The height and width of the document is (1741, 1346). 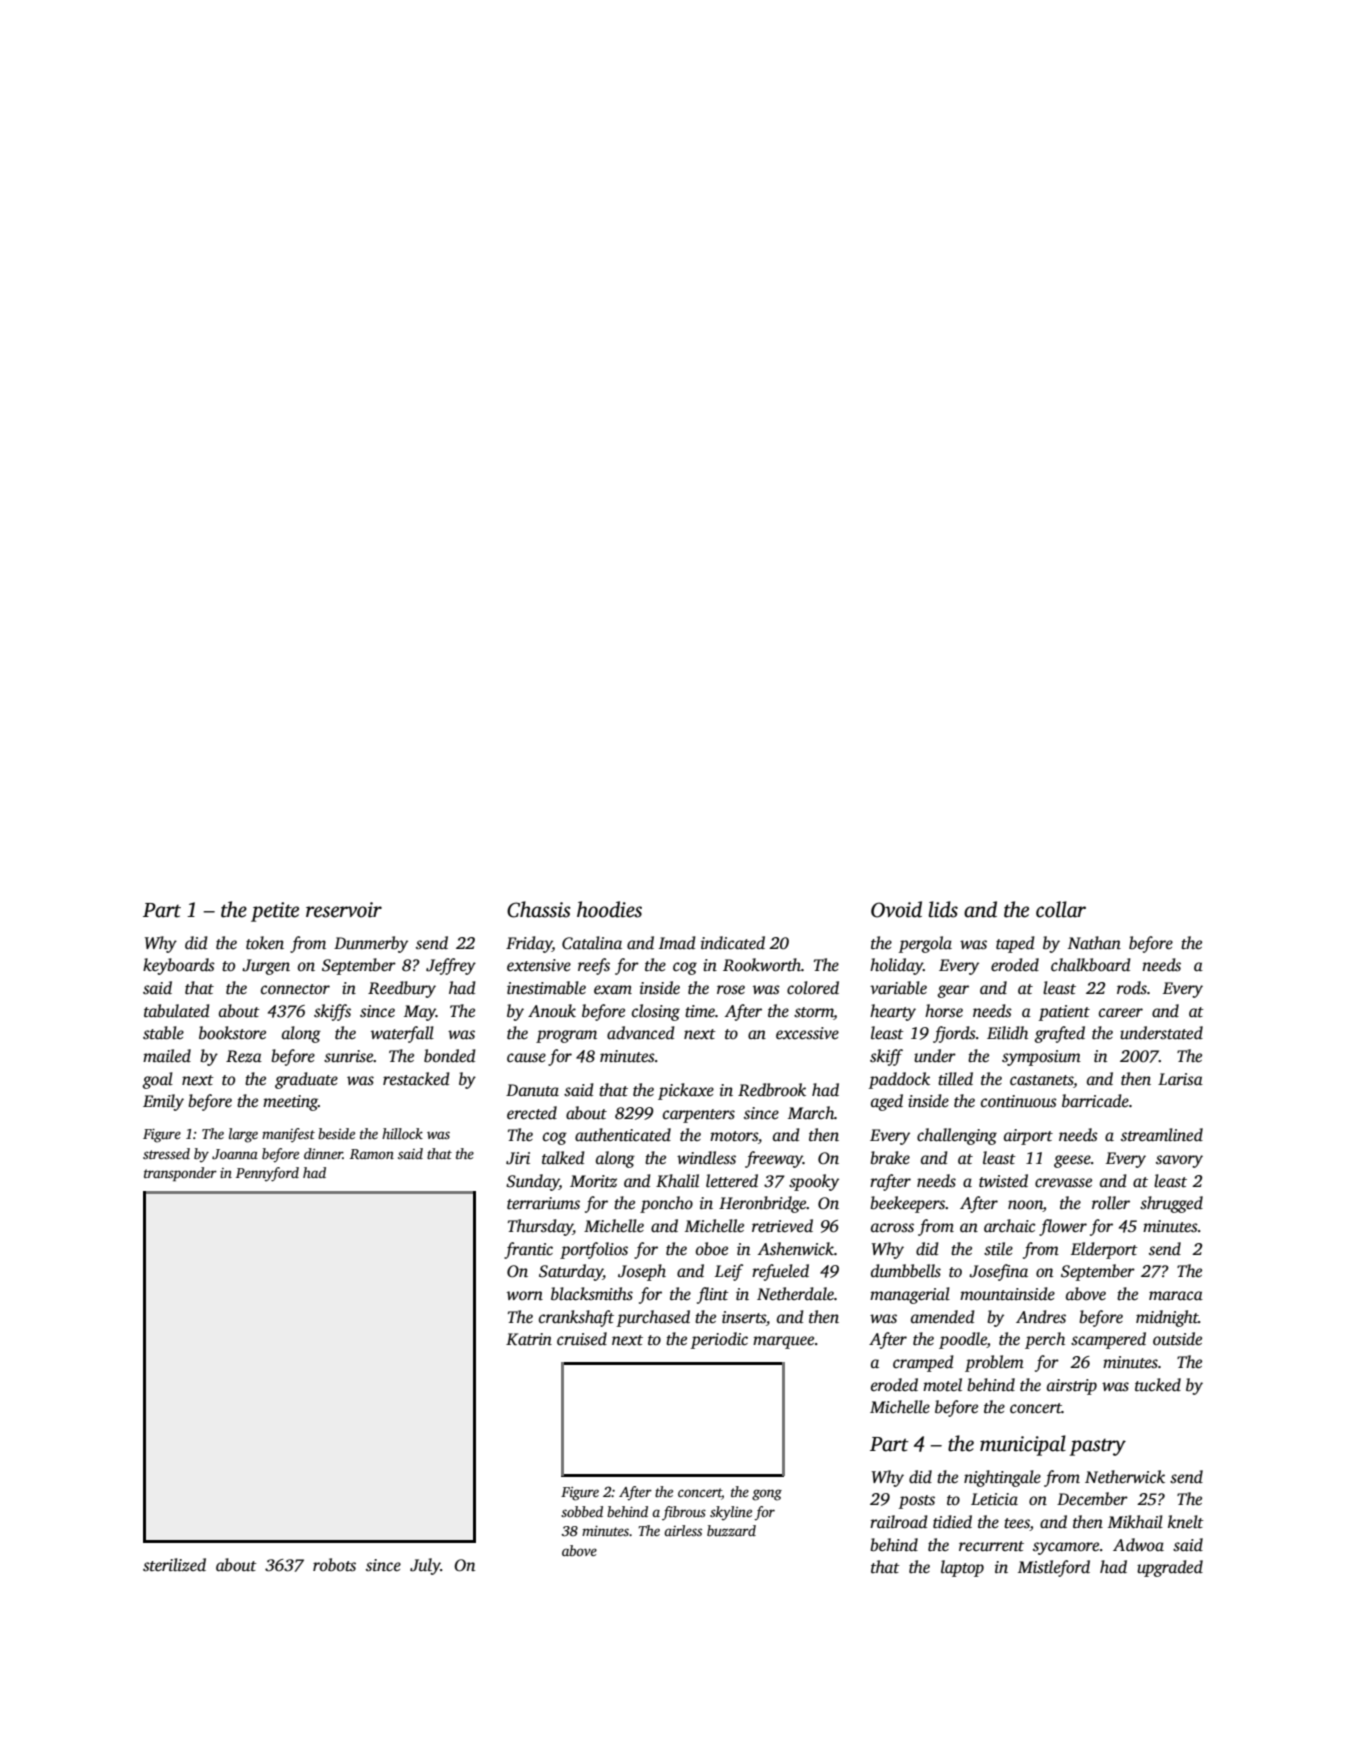 What do you see at coordinates (163, 1102) in the document?
I see `Emily` at bounding box center [163, 1102].
